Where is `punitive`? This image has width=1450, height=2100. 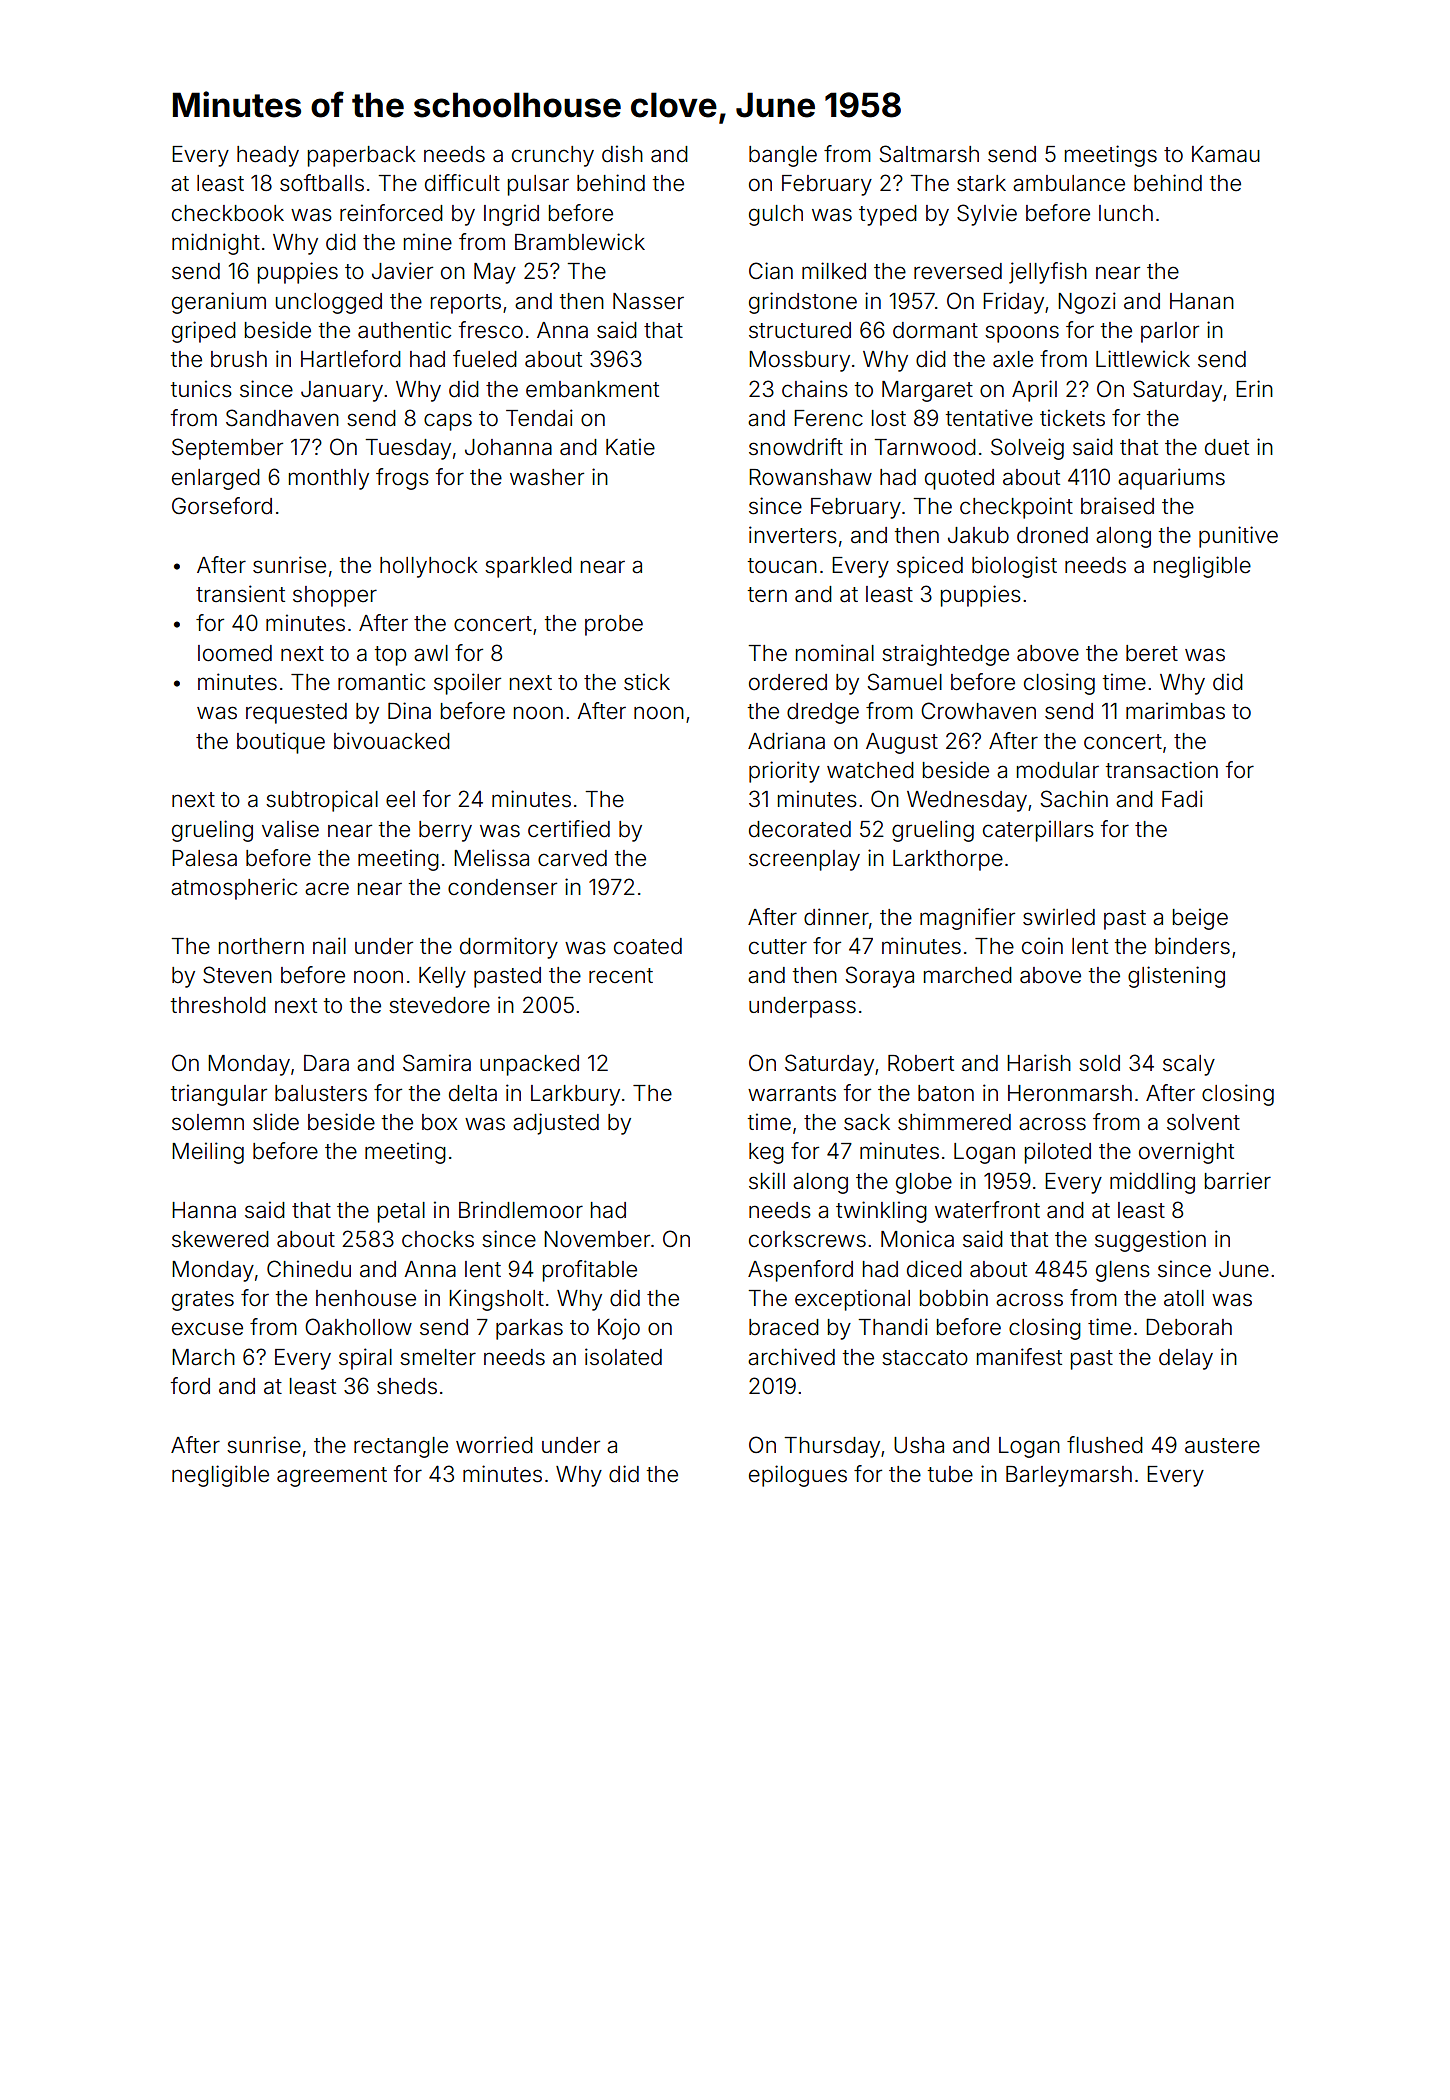 punitive is located at coordinates (1238, 537).
